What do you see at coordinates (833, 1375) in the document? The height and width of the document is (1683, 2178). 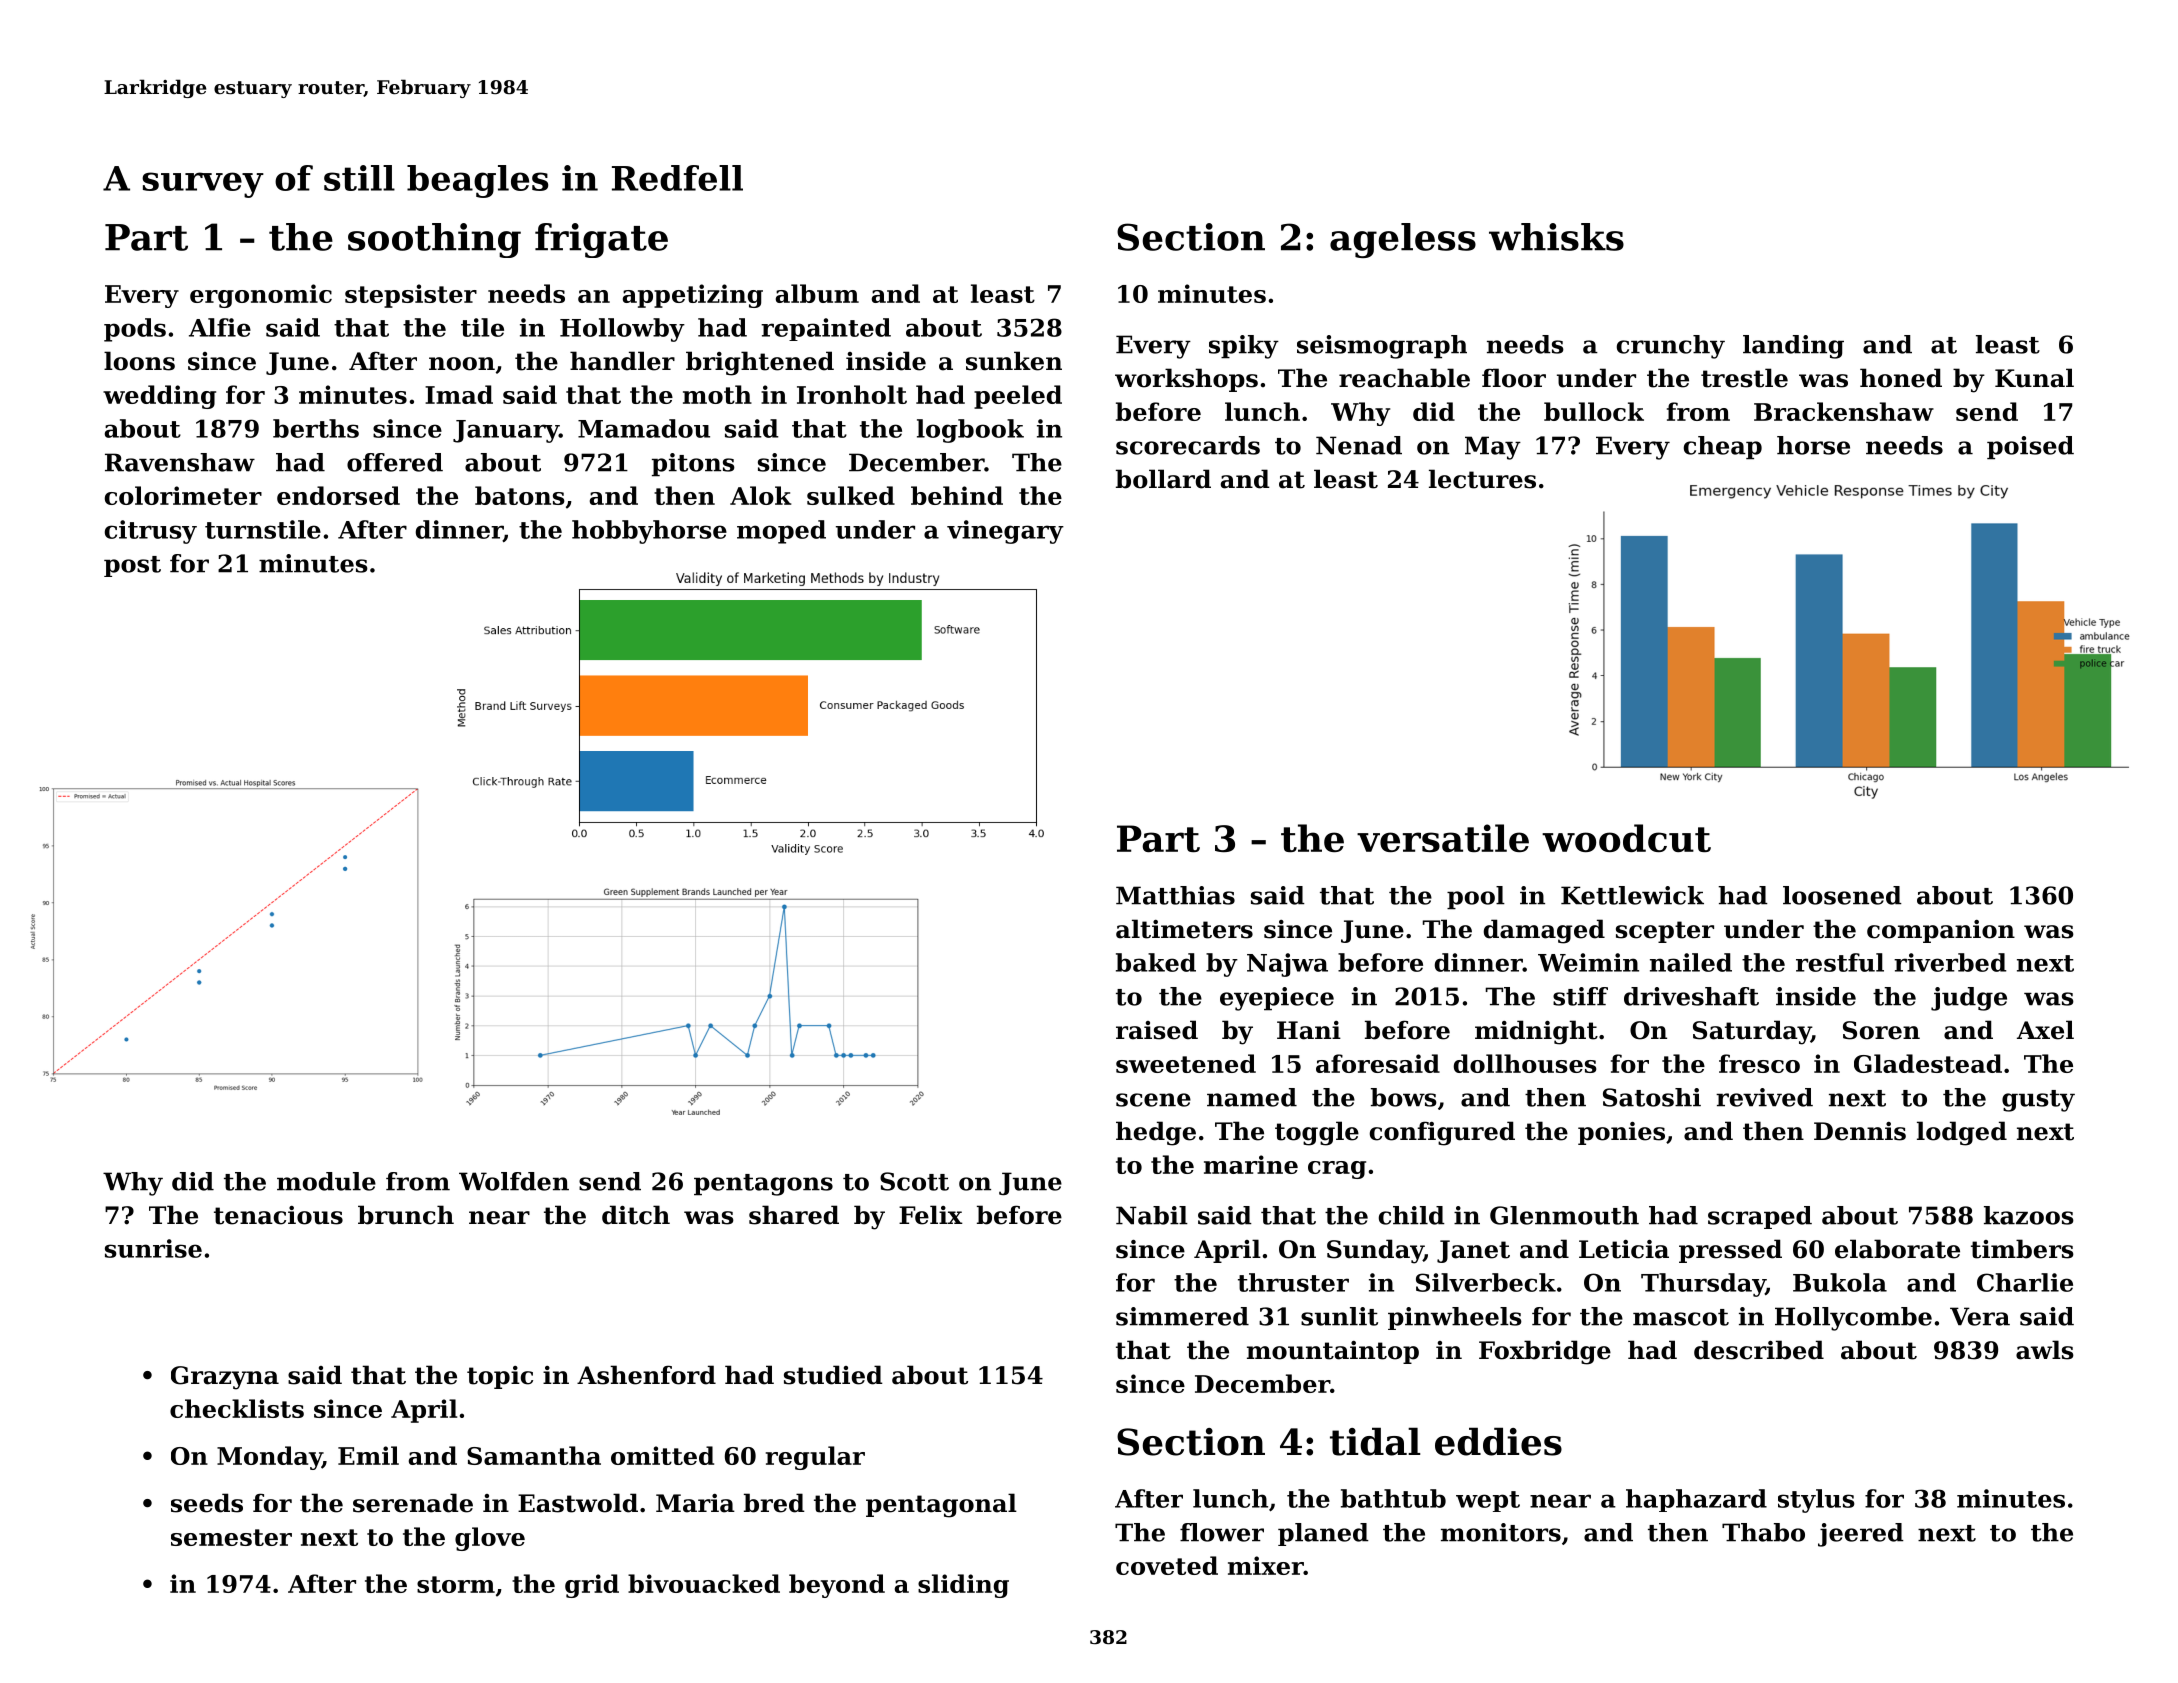 I see `studied` at bounding box center [833, 1375].
